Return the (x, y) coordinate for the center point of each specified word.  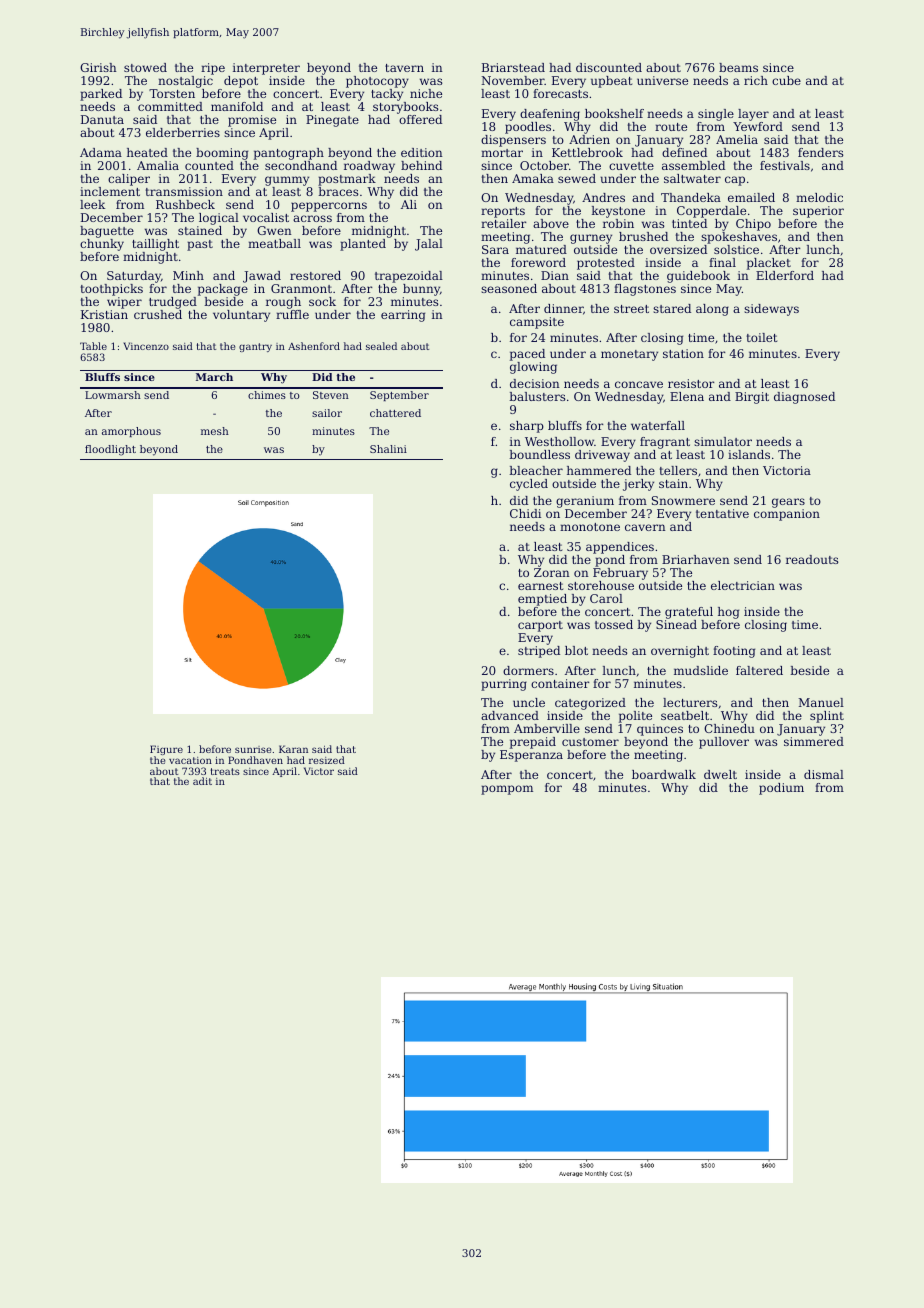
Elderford (785, 275)
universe (662, 80)
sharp (527, 427)
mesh (215, 431)
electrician (743, 585)
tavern (404, 68)
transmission (184, 191)
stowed (145, 67)
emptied (542, 600)
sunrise (253, 749)
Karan (293, 749)
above (551, 223)
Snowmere (683, 500)
